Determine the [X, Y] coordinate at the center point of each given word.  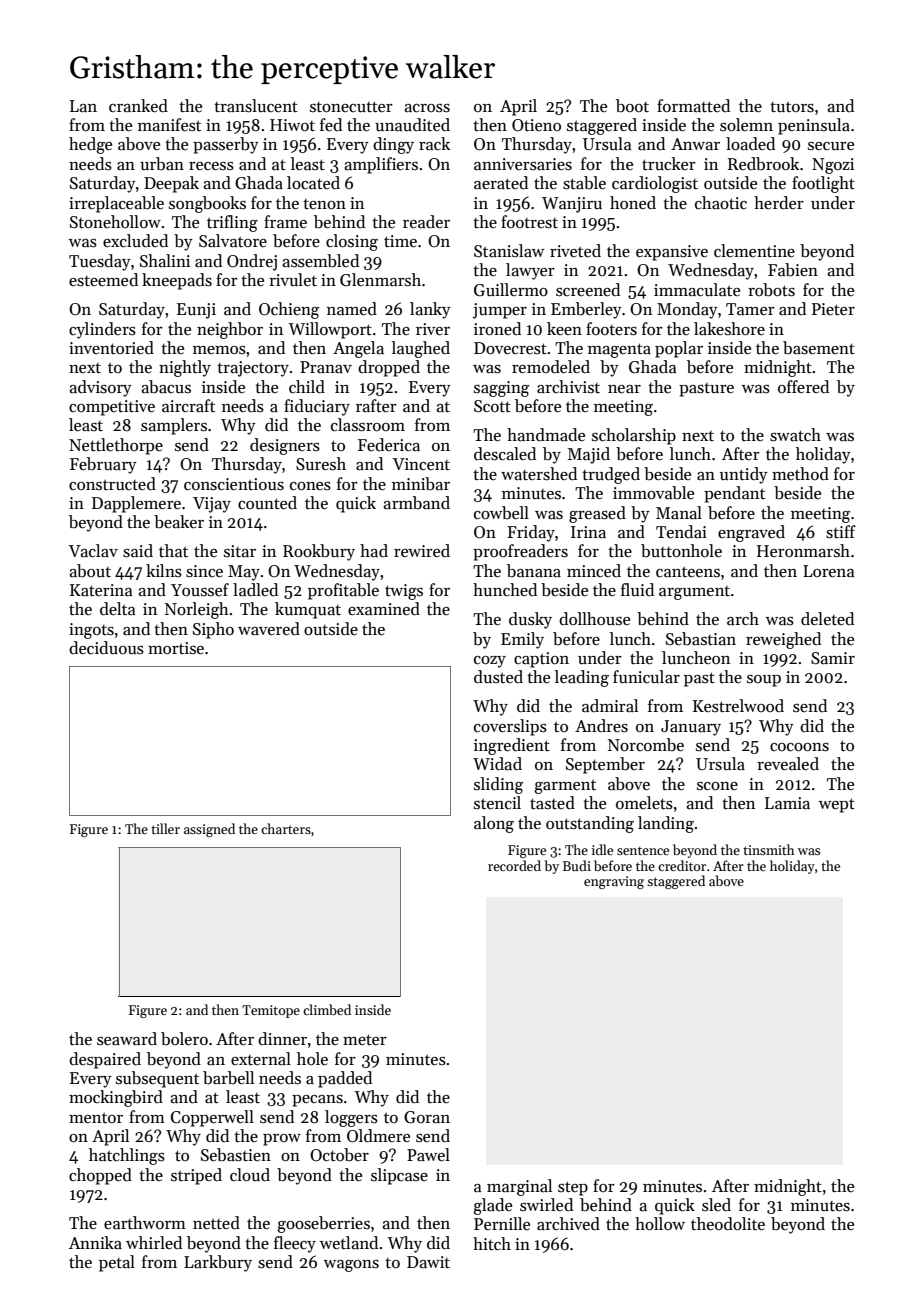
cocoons [799, 747]
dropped [389, 368]
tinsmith [768, 849]
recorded [514, 865]
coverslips [510, 727]
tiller [165, 828]
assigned [209, 830]
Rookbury [319, 552]
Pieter [833, 309]
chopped [100, 1176]
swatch [795, 435]
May [244, 573]
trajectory [253, 369]
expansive [672, 253]
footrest [529, 222]
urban [162, 164]
